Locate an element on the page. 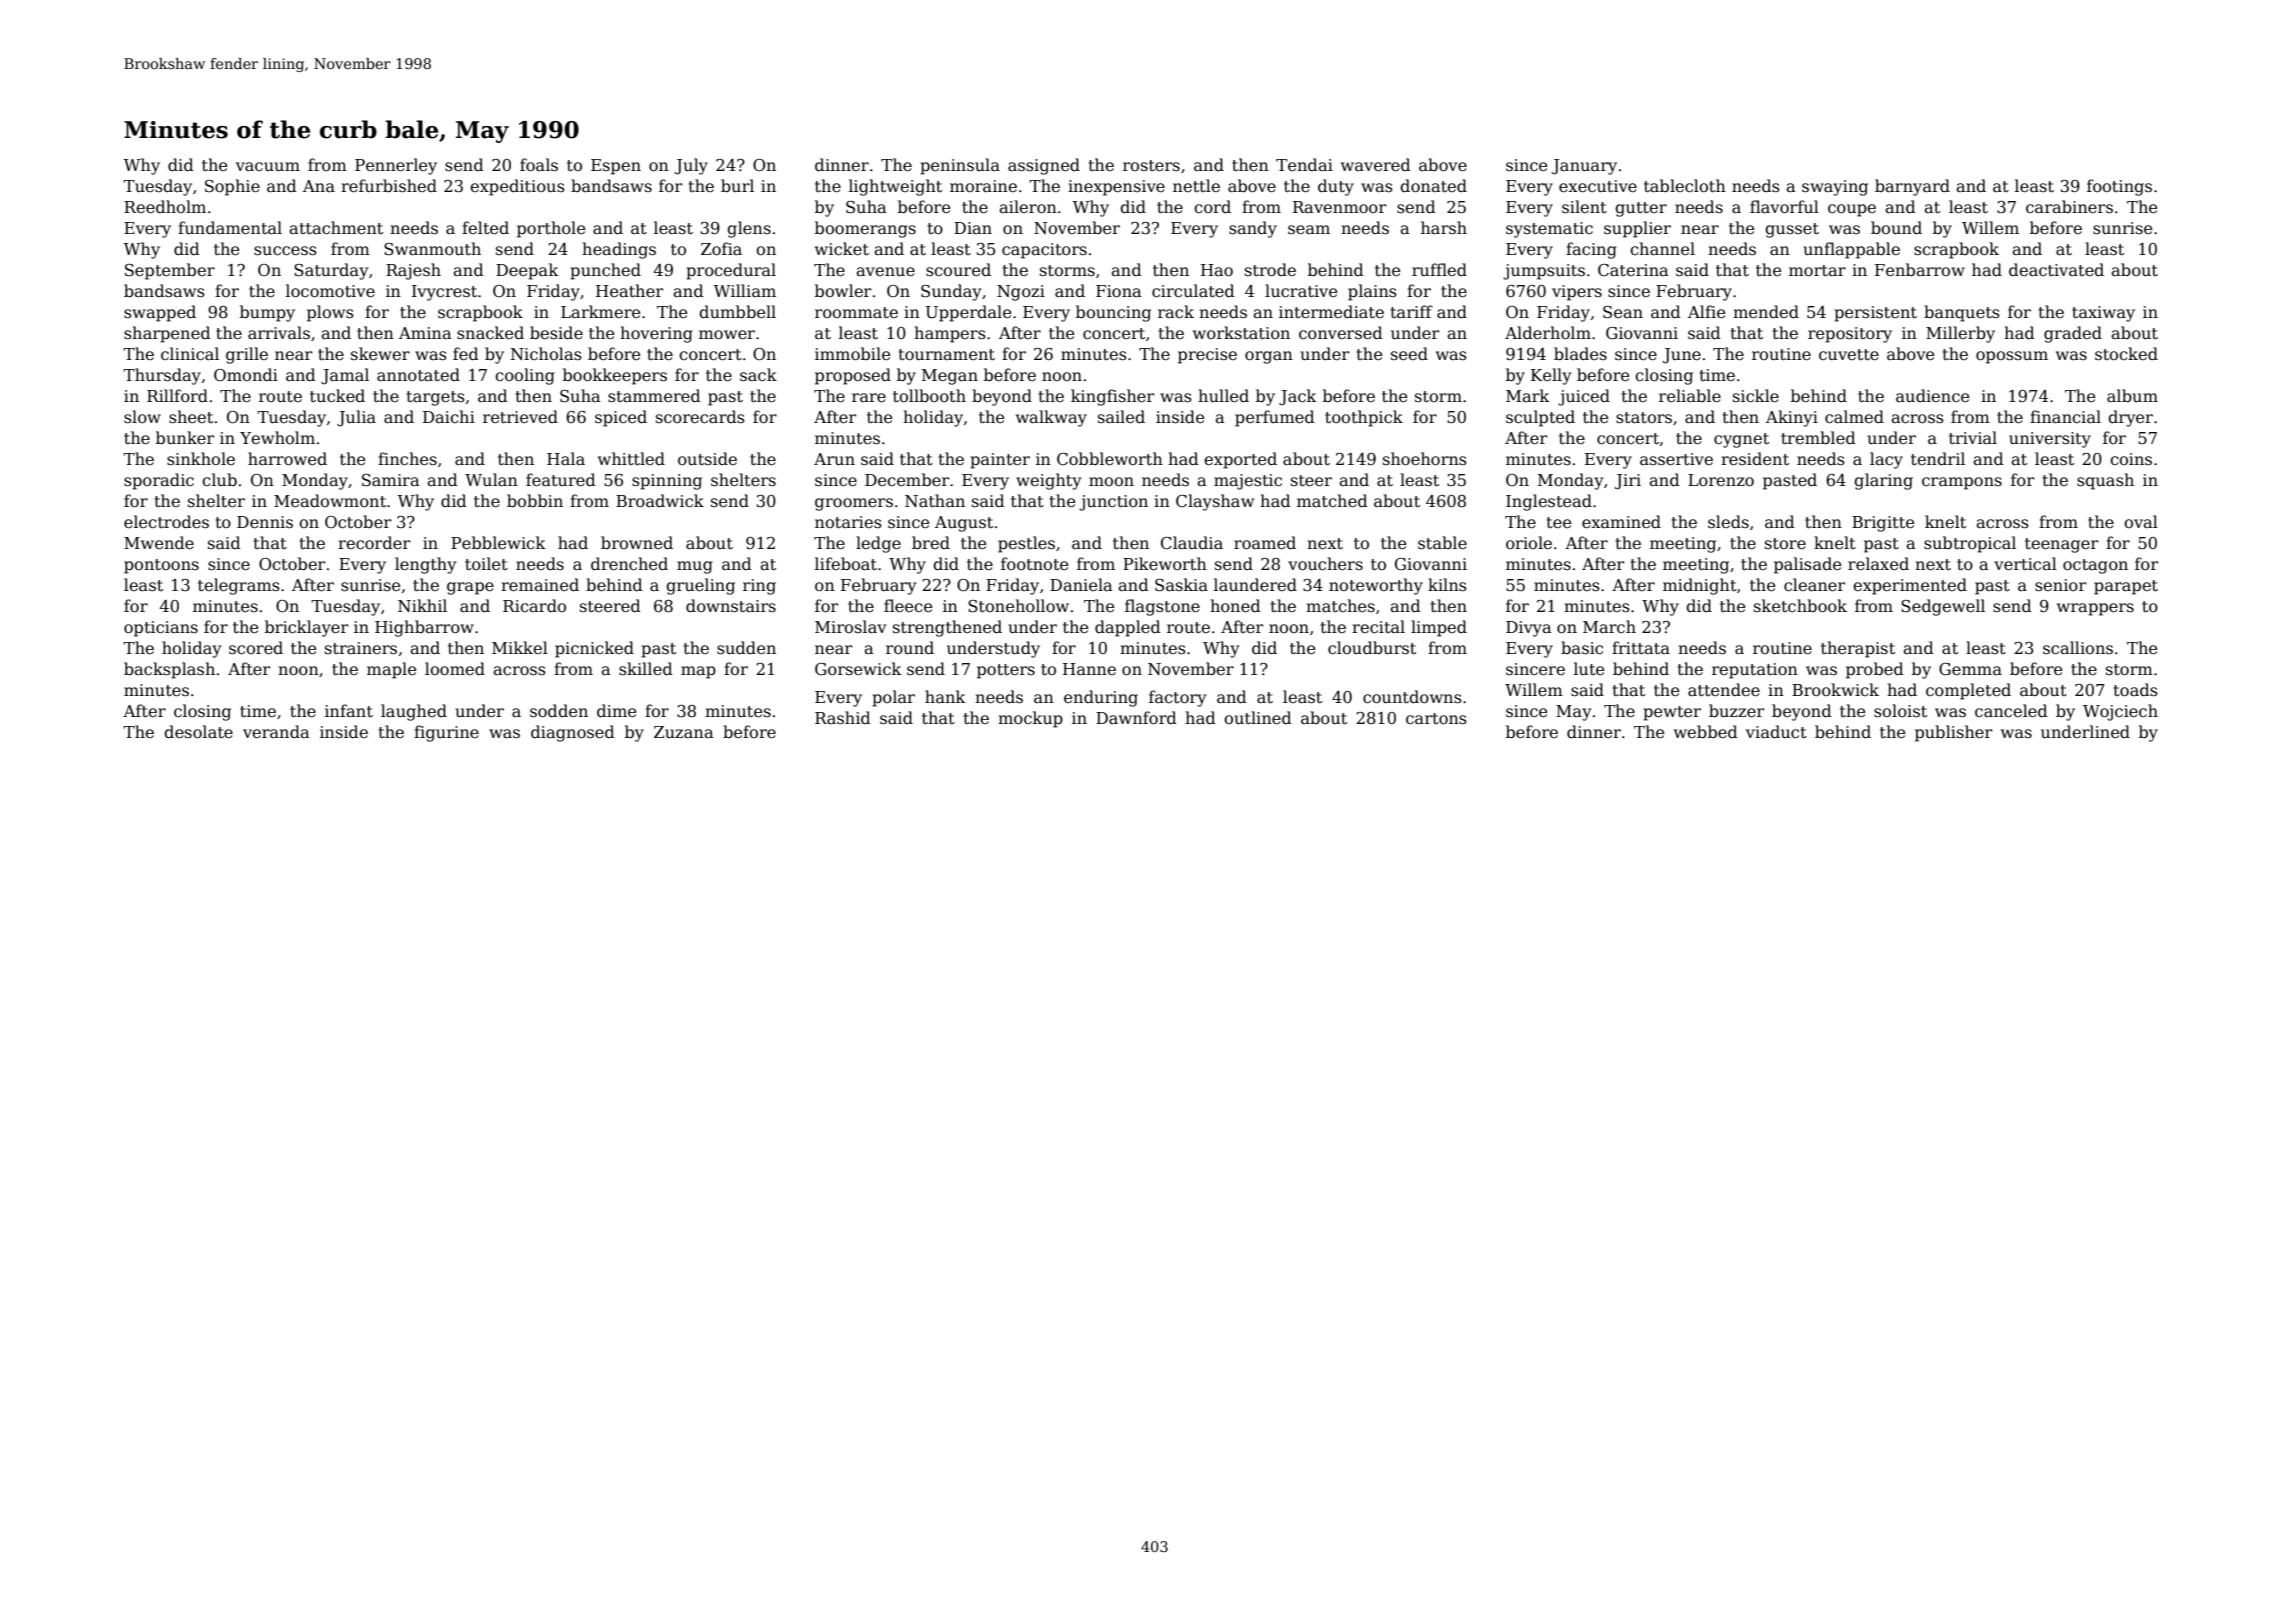 The image size is (2282, 1614). mended is located at coordinates (1766, 312).
